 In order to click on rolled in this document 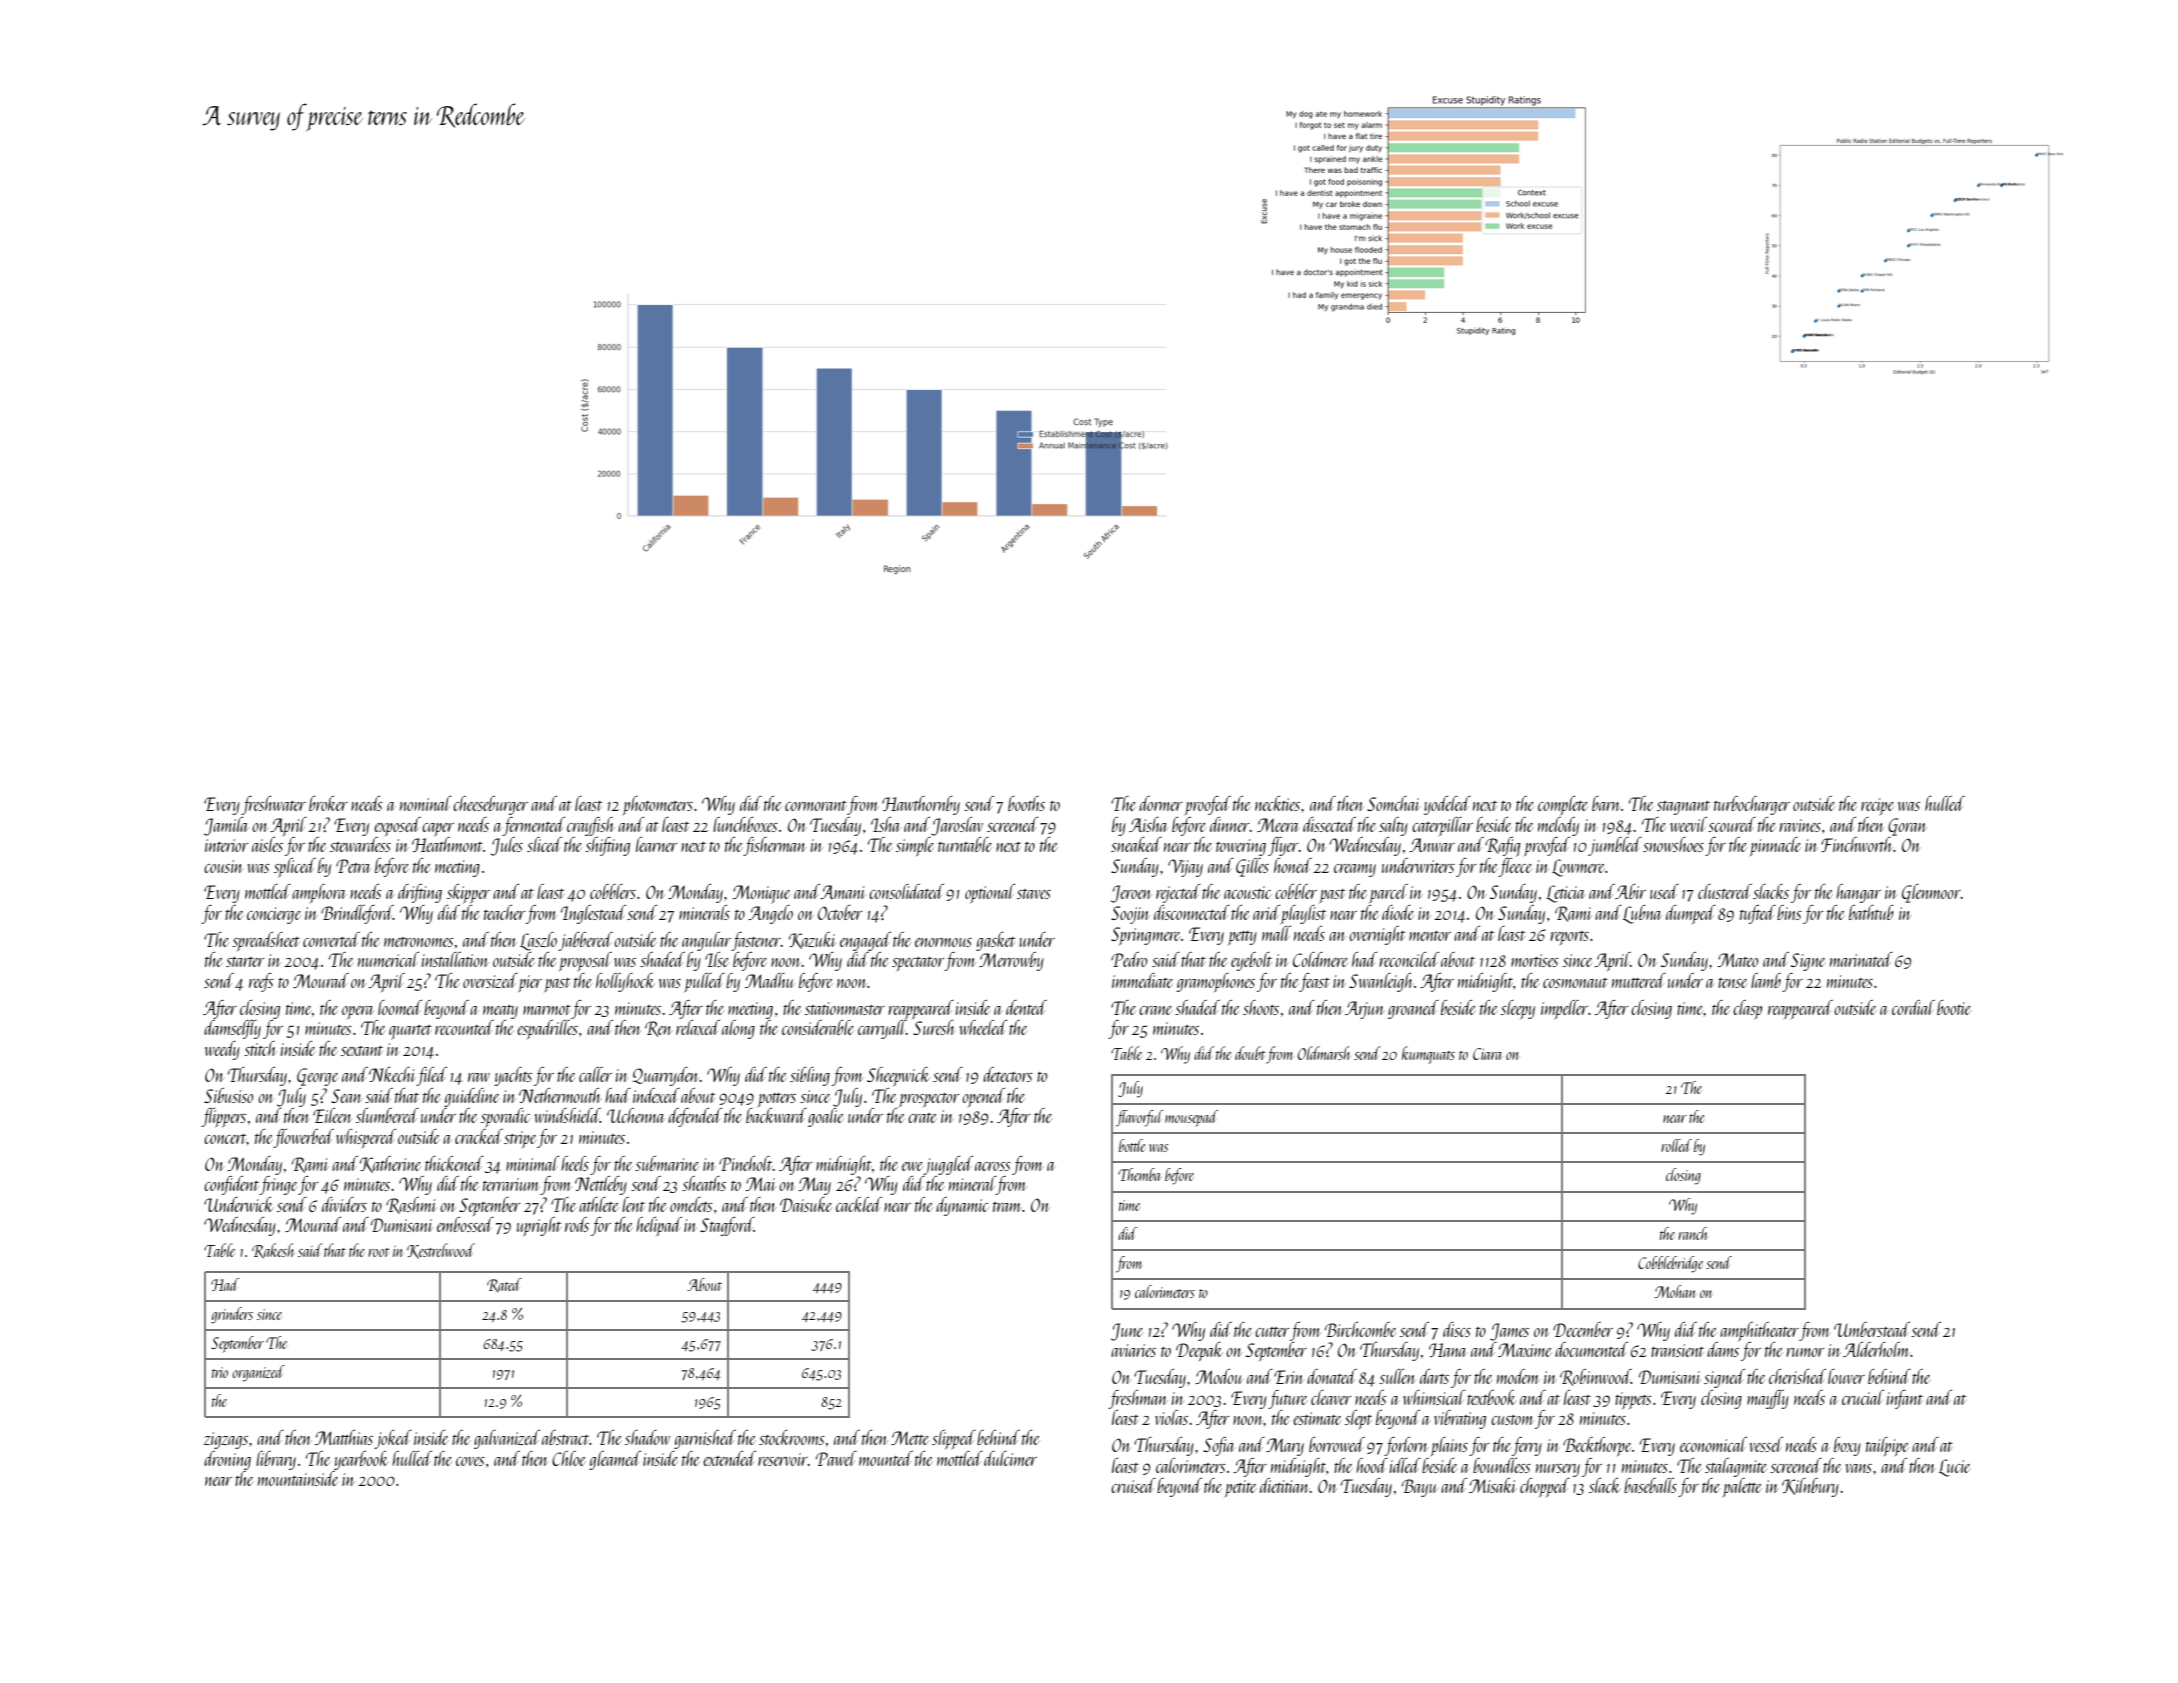, I will do `click(1676, 1145)`.
